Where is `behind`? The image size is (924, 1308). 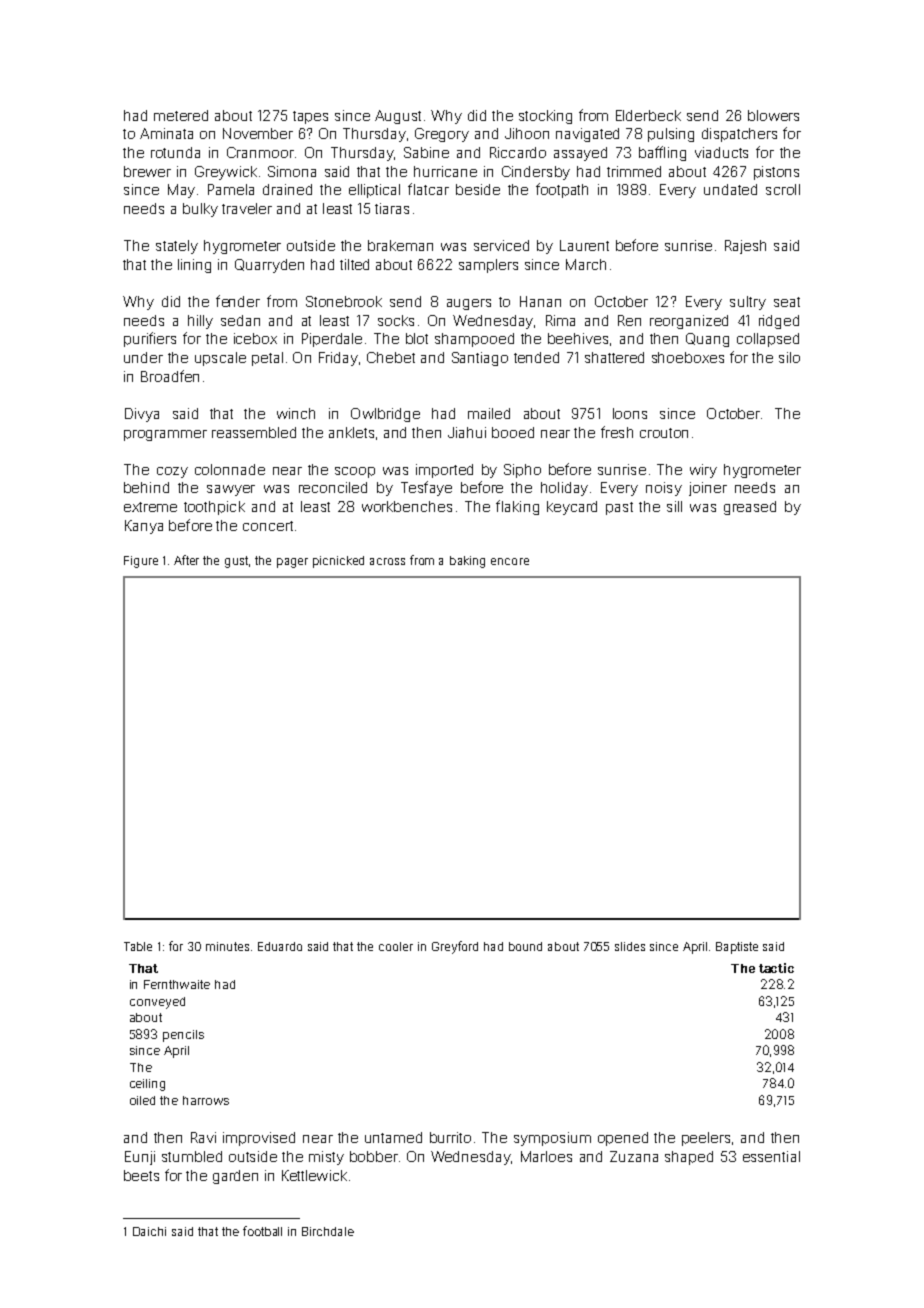
behind is located at coordinates (146, 487).
